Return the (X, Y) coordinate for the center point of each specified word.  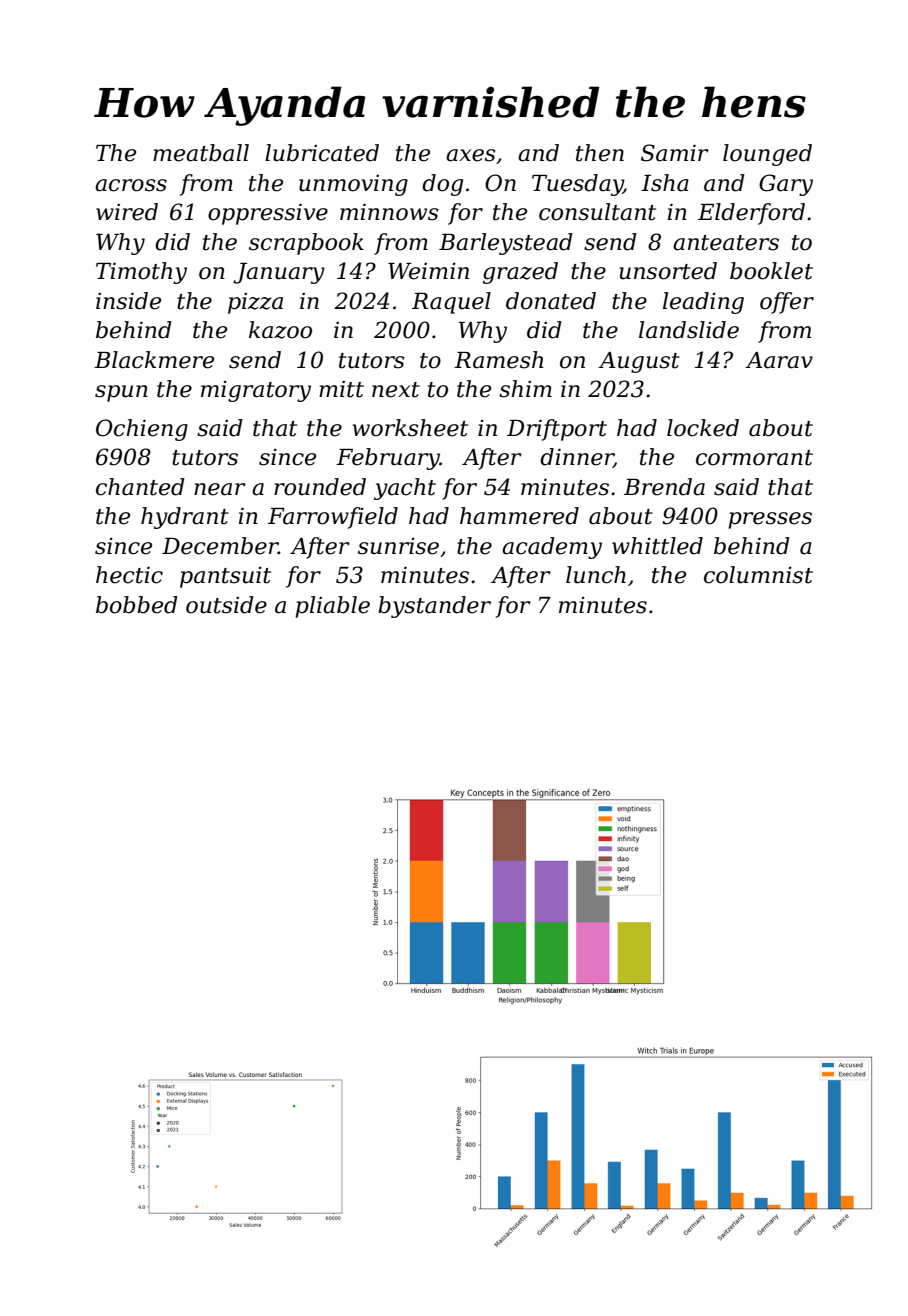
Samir (675, 153)
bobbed (137, 605)
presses (770, 520)
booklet (771, 271)
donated (551, 301)
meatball (201, 153)
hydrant (185, 518)
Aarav (779, 360)
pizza (255, 303)
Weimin (428, 271)
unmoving (353, 185)
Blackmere (154, 360)
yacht (405, 489)
